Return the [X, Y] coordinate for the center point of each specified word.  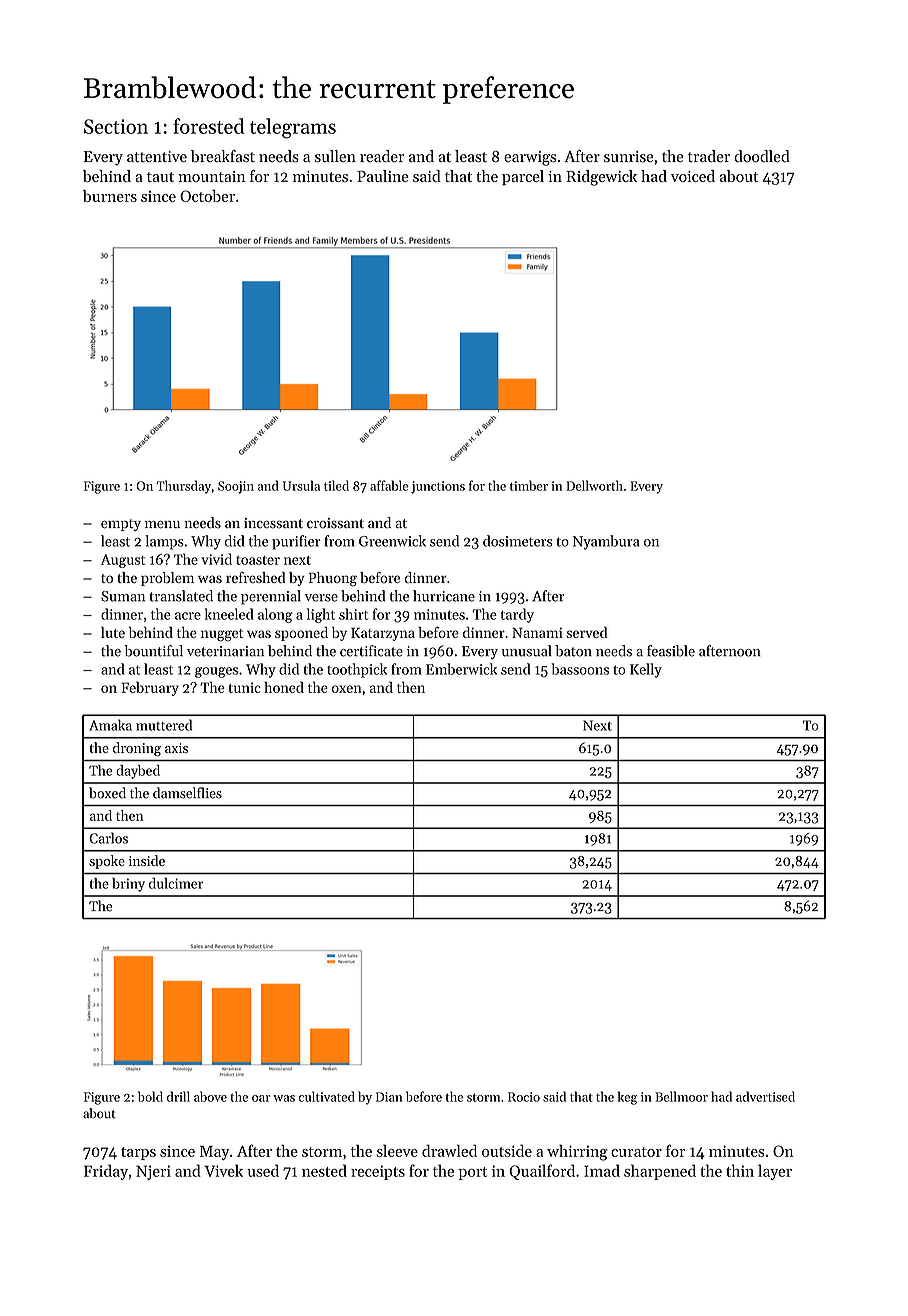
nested [324, 1170]
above [210, 1096]
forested [209, 126]
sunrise [628, 157]
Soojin [236, 487]
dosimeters [517, 541]
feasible [671, 651]
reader [382, 156]
